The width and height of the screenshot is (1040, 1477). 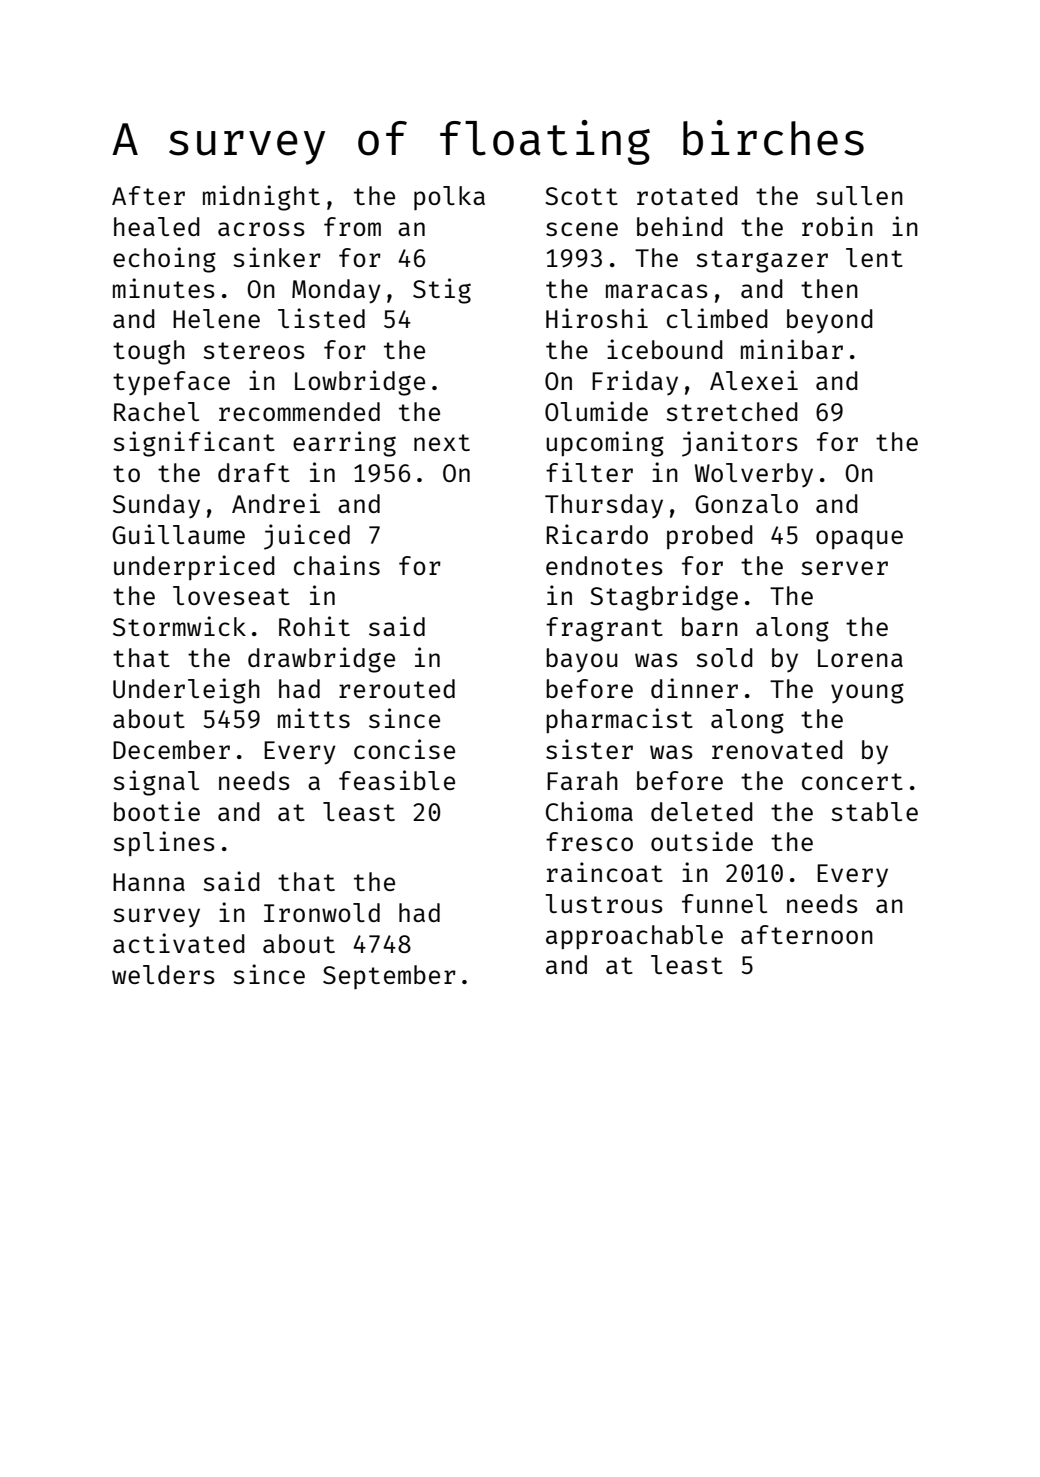 What do you see at coordinates (156, 506) in the screenshot?
I see `Sunday` at bounding box center [156, 506].
